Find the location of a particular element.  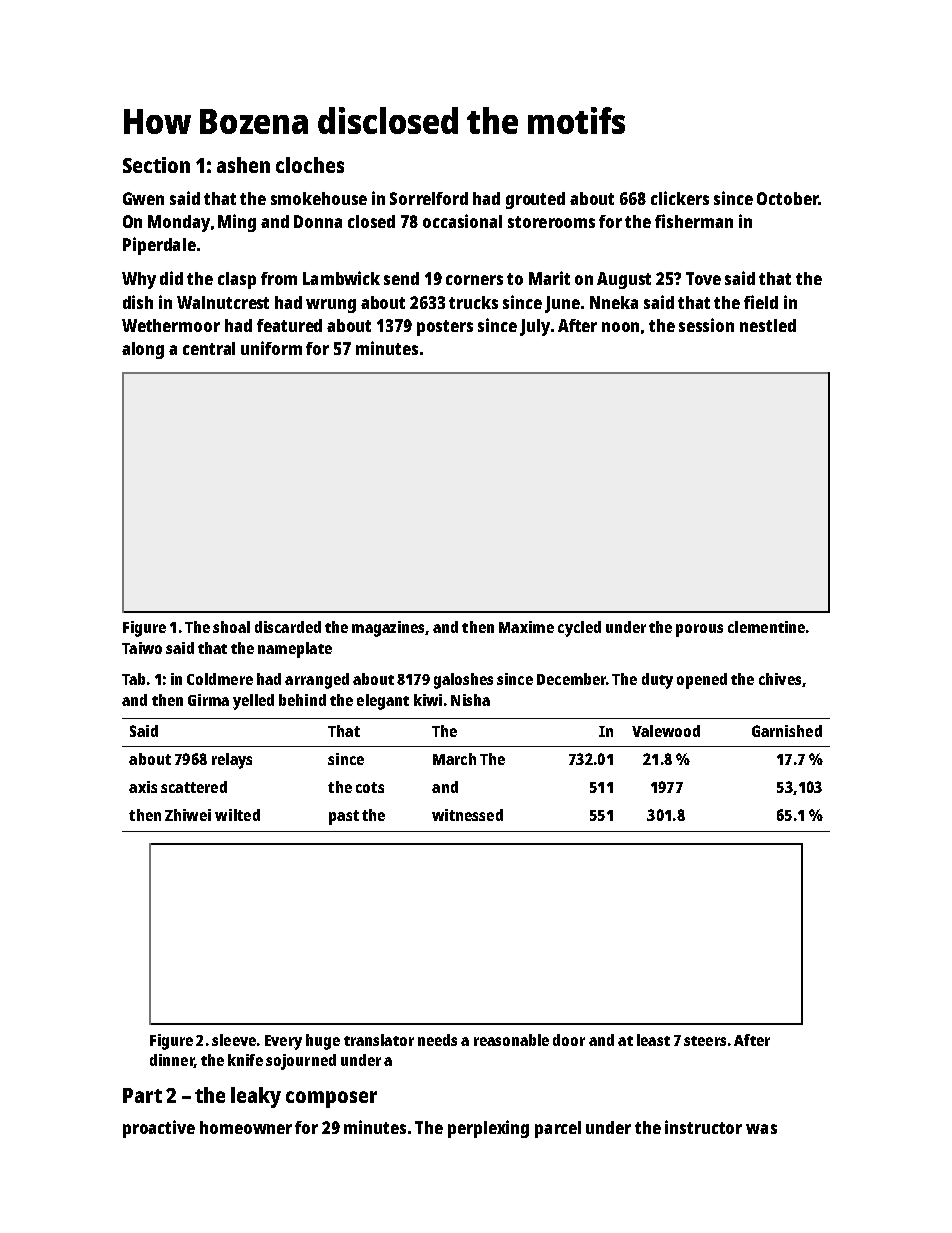

nestled is located at coordinates (768, 325).
